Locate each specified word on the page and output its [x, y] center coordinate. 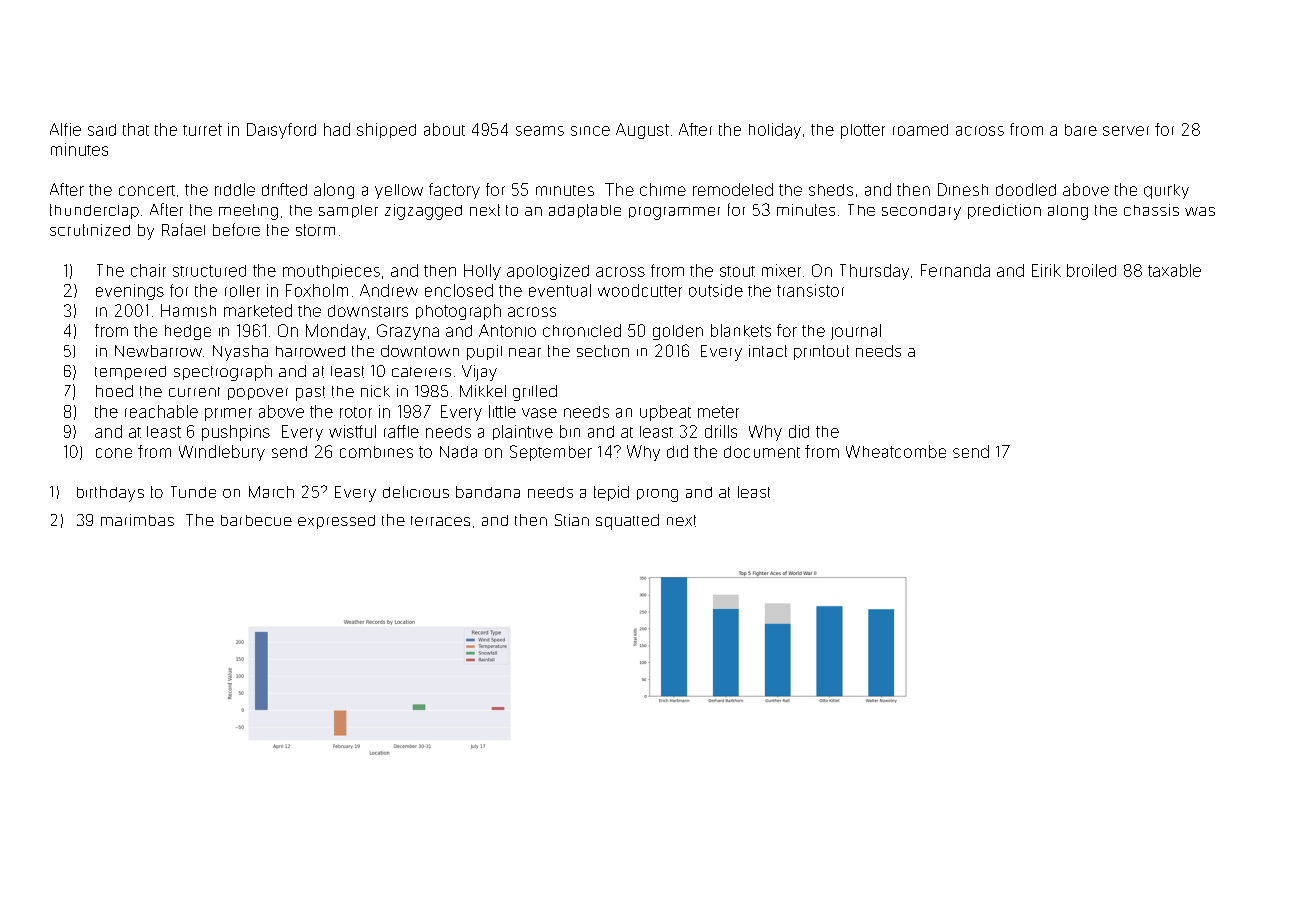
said [102, 130]
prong [657, 495]
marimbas [137, 520]
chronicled [582, 330]
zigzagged [423, 212]
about [444, 129]
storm [315, 230]
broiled [1091, 270]
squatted [627, 522]
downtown [420, 351]
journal [856, 332]
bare [1081, 130]
